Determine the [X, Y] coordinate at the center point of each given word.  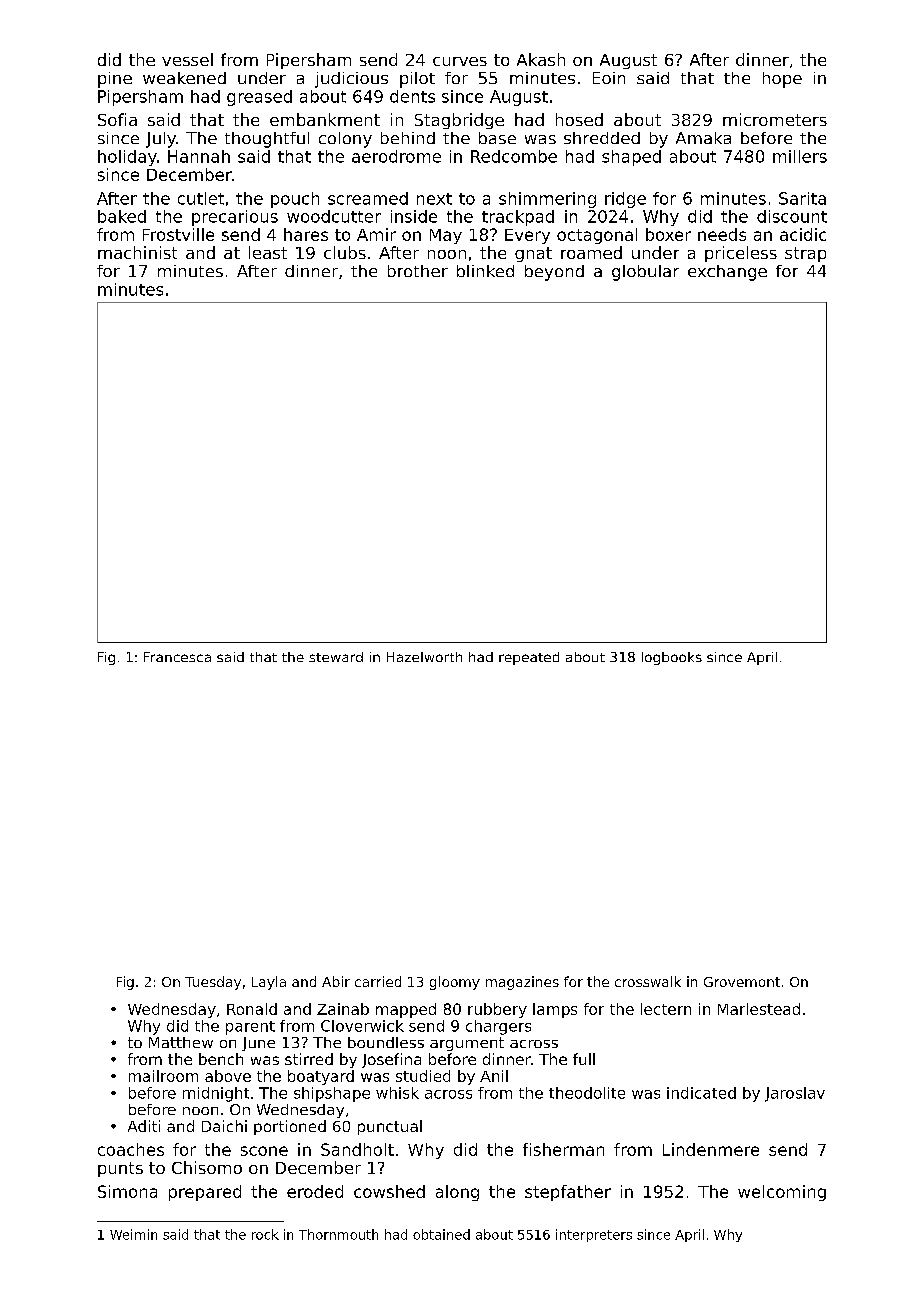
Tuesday [213, 983]
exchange [727, 273]
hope [782, 80]
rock [265, 1234]
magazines [522, 983]
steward [336, 657]
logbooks [672, 658]
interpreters [594, 1235]
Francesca [177, 657]
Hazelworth [424, 657]
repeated [529, 658]
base [497, 138]
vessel [187, 59]
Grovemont [742, 982]
